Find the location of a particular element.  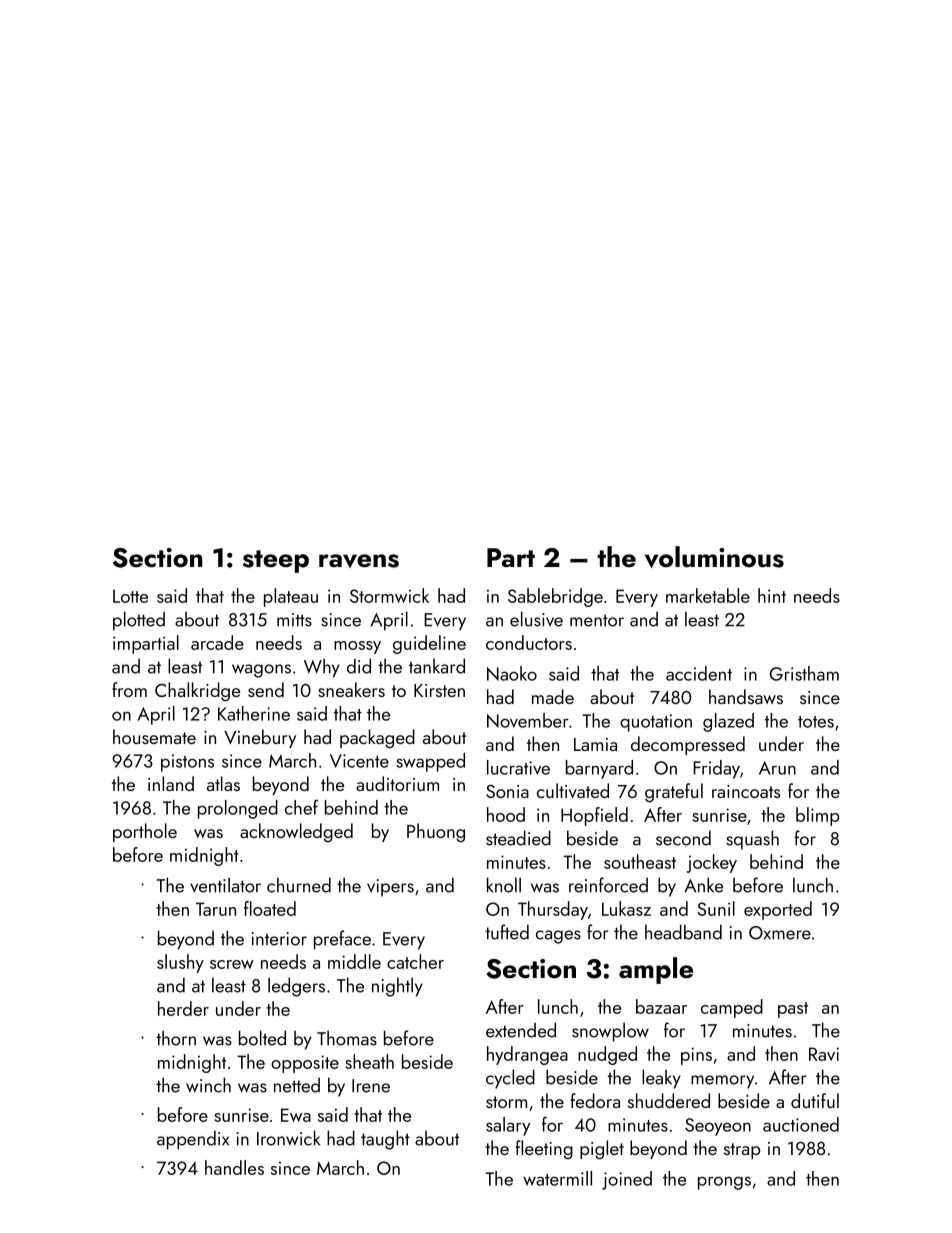

quotation is located at coordinates (656, 723).
